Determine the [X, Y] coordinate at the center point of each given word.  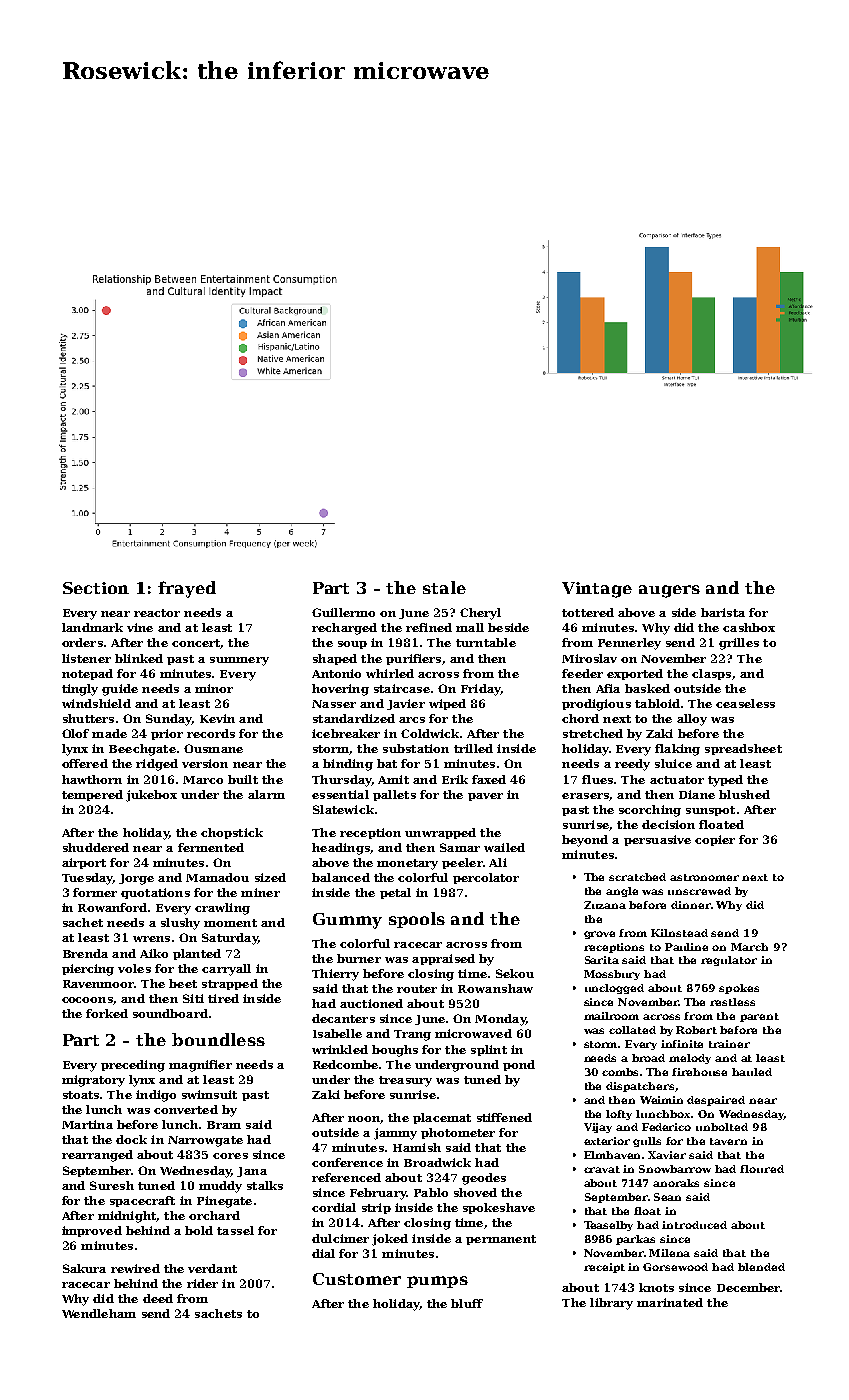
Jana [252, 1172]
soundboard [170, 1013]
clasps [711, 674]
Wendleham [99, 1313]
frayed [187, 589]
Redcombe [345, 1064]
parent [759, 1017]
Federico [666, 1127]
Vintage [597, 590]
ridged [157, 765]
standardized [354, 718]
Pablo [431, 1192]
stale [444, 587]
